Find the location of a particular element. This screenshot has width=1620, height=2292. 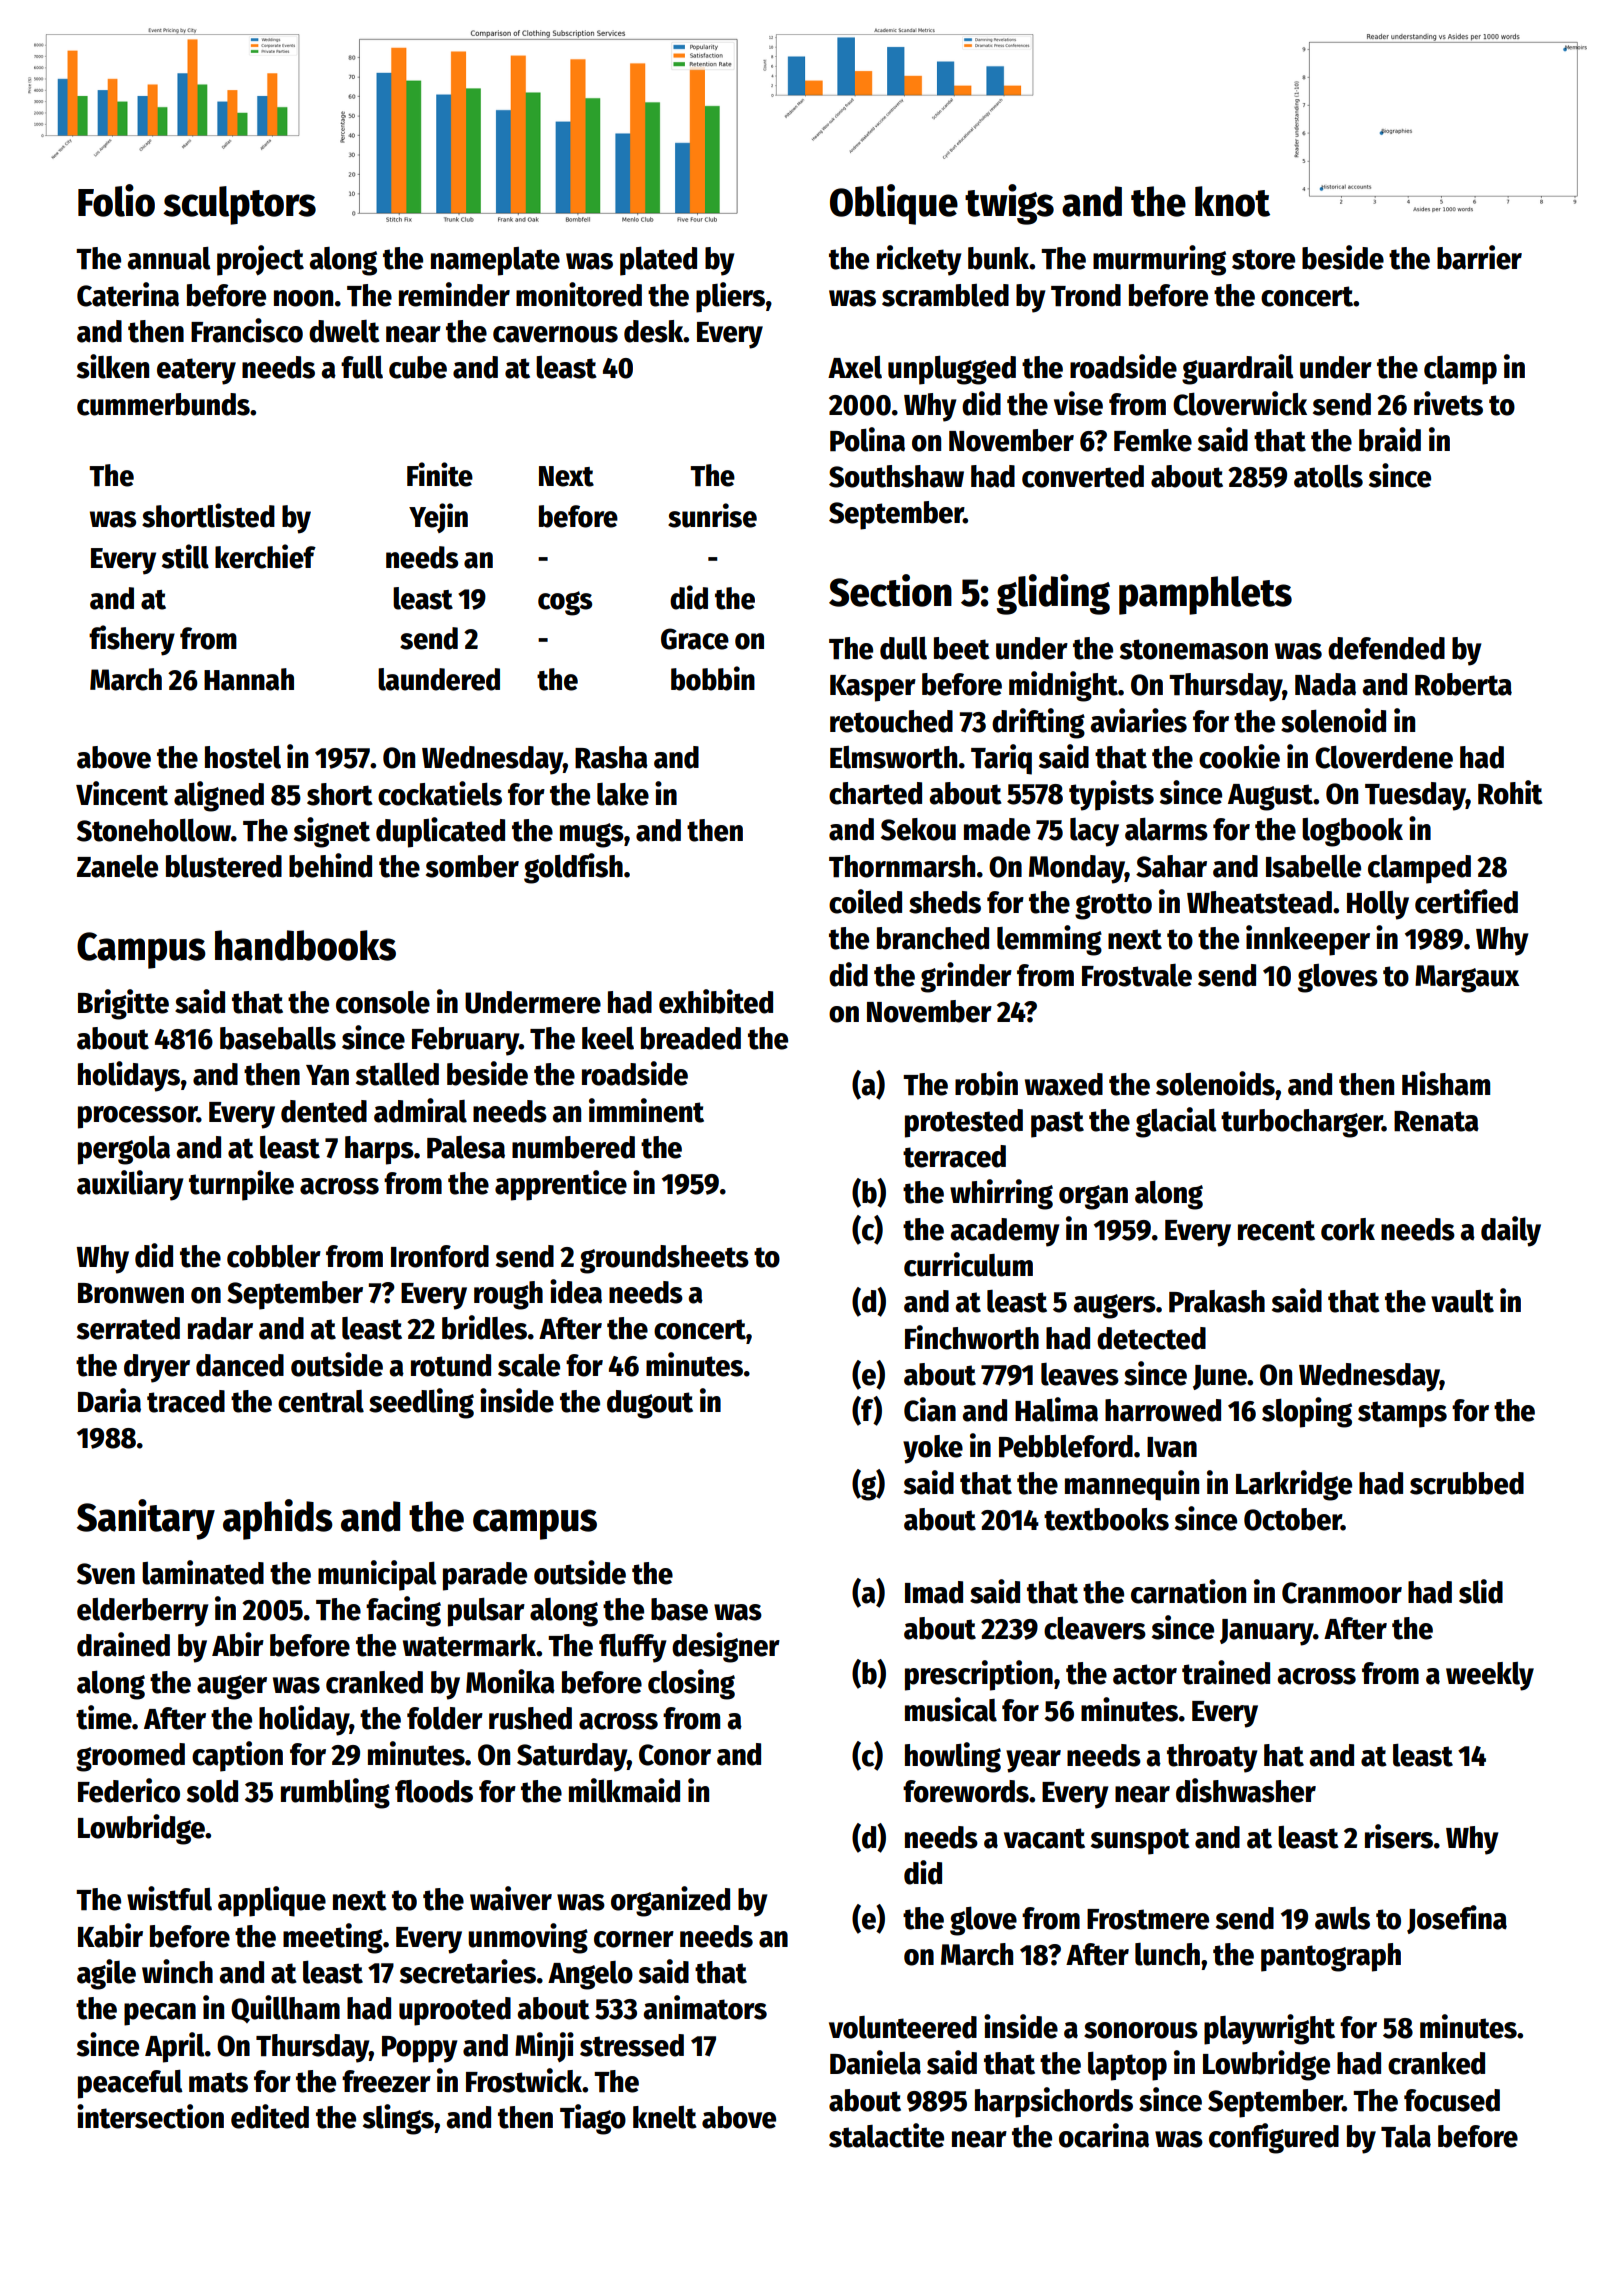

vault is located at coordinates (1462, 1301).
